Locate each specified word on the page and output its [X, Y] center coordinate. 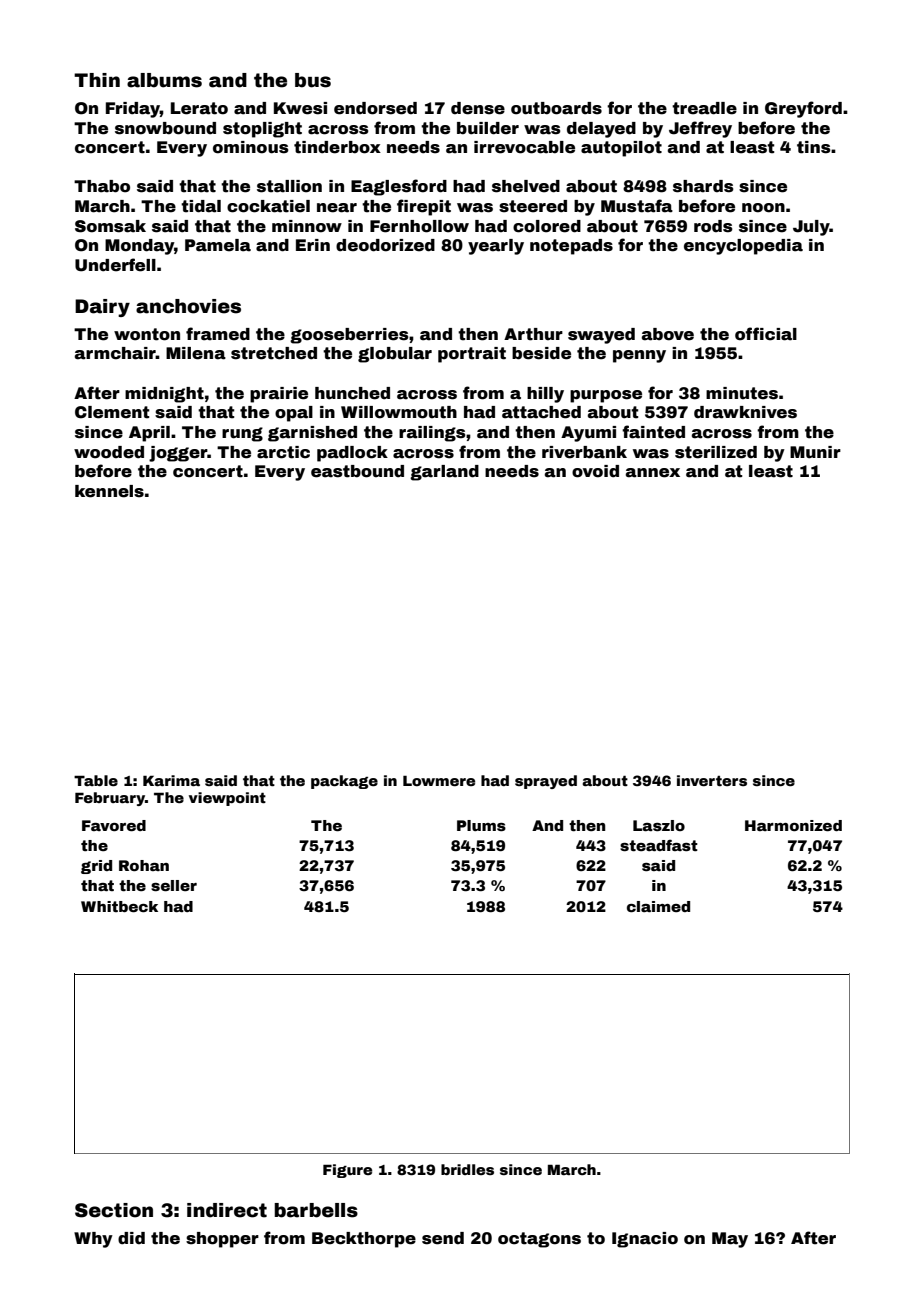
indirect [227, 1210]
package [344, 782]
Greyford [803, 109]
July [811, 228]
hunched [352, 393]
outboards [556, 108]
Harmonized [793, 825]
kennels [109, 491]
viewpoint [227, 799]
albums [164, 80]
